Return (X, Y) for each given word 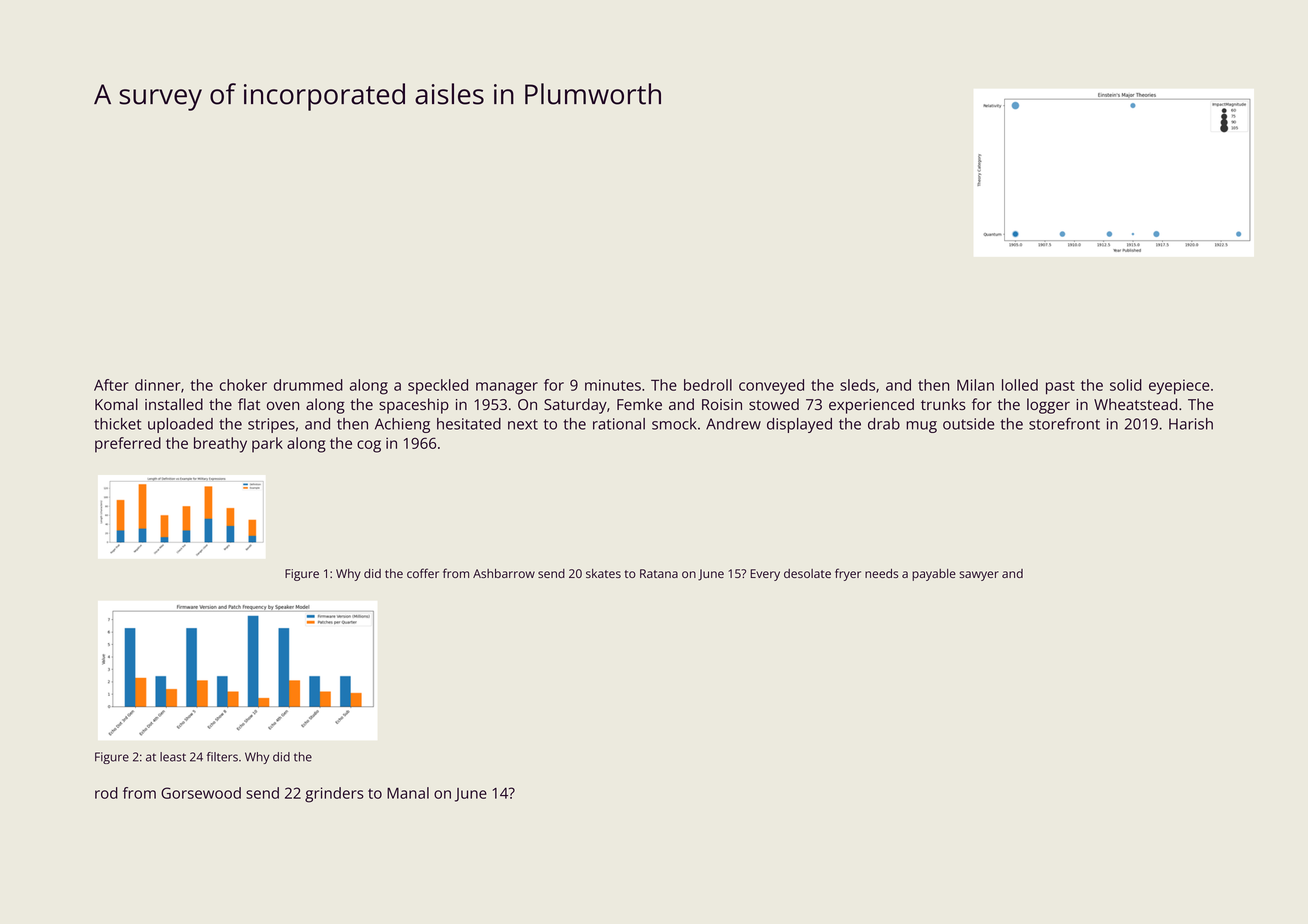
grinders (334, 795)
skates (603, 573)
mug (921, 427)
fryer (848, 574)
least (173, 757)
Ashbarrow (504, 573)
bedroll (708, 385)
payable (934, 575)
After (111, 385)
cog (369, 446)
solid (1126, 385)
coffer (423, 573)
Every (765, 575)
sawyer (979, 576)
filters (222, 757)
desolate (807, 573)
